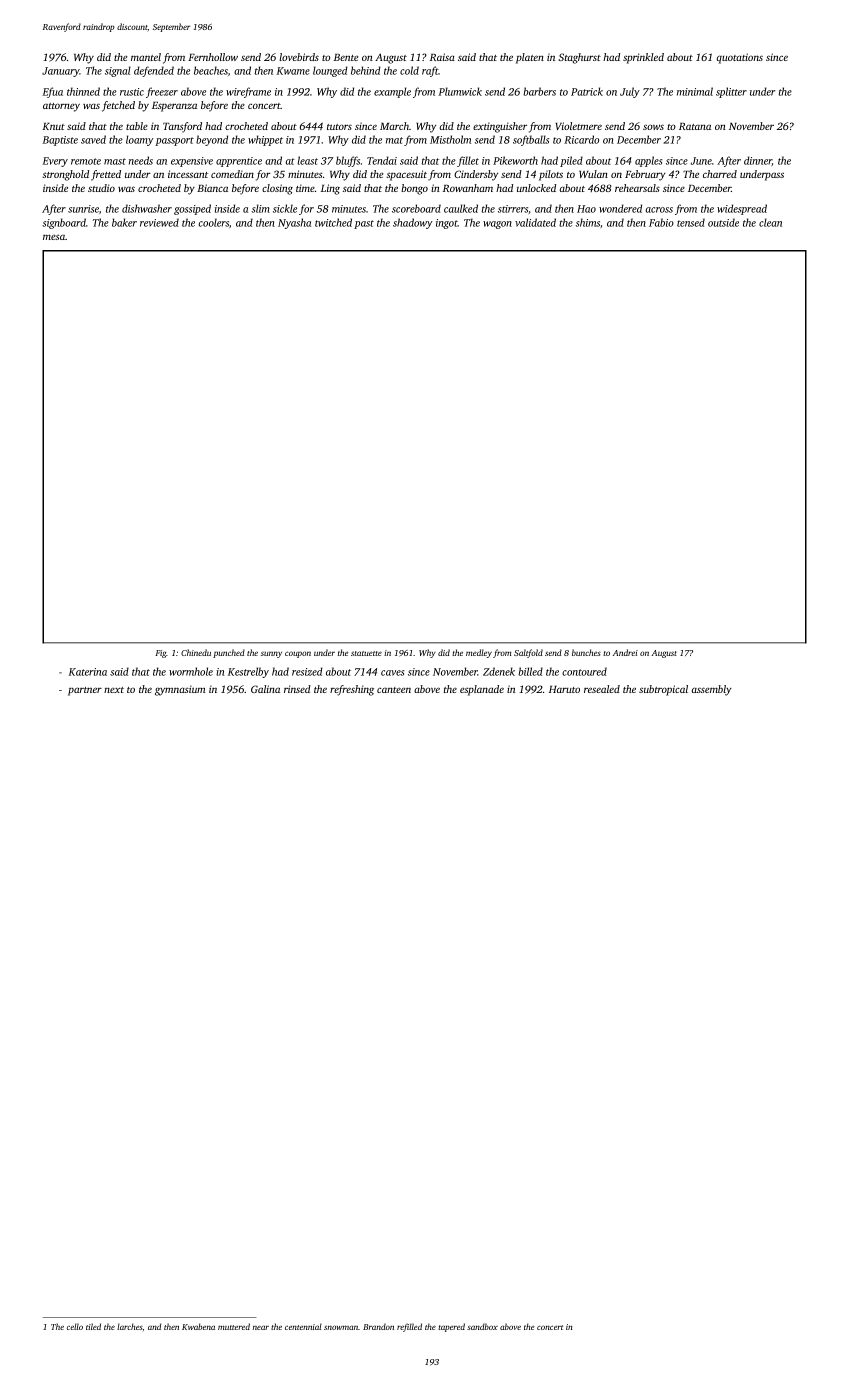 This screenshot has height=1400, width=849. I want to click on coolers, so click(213, 222).
